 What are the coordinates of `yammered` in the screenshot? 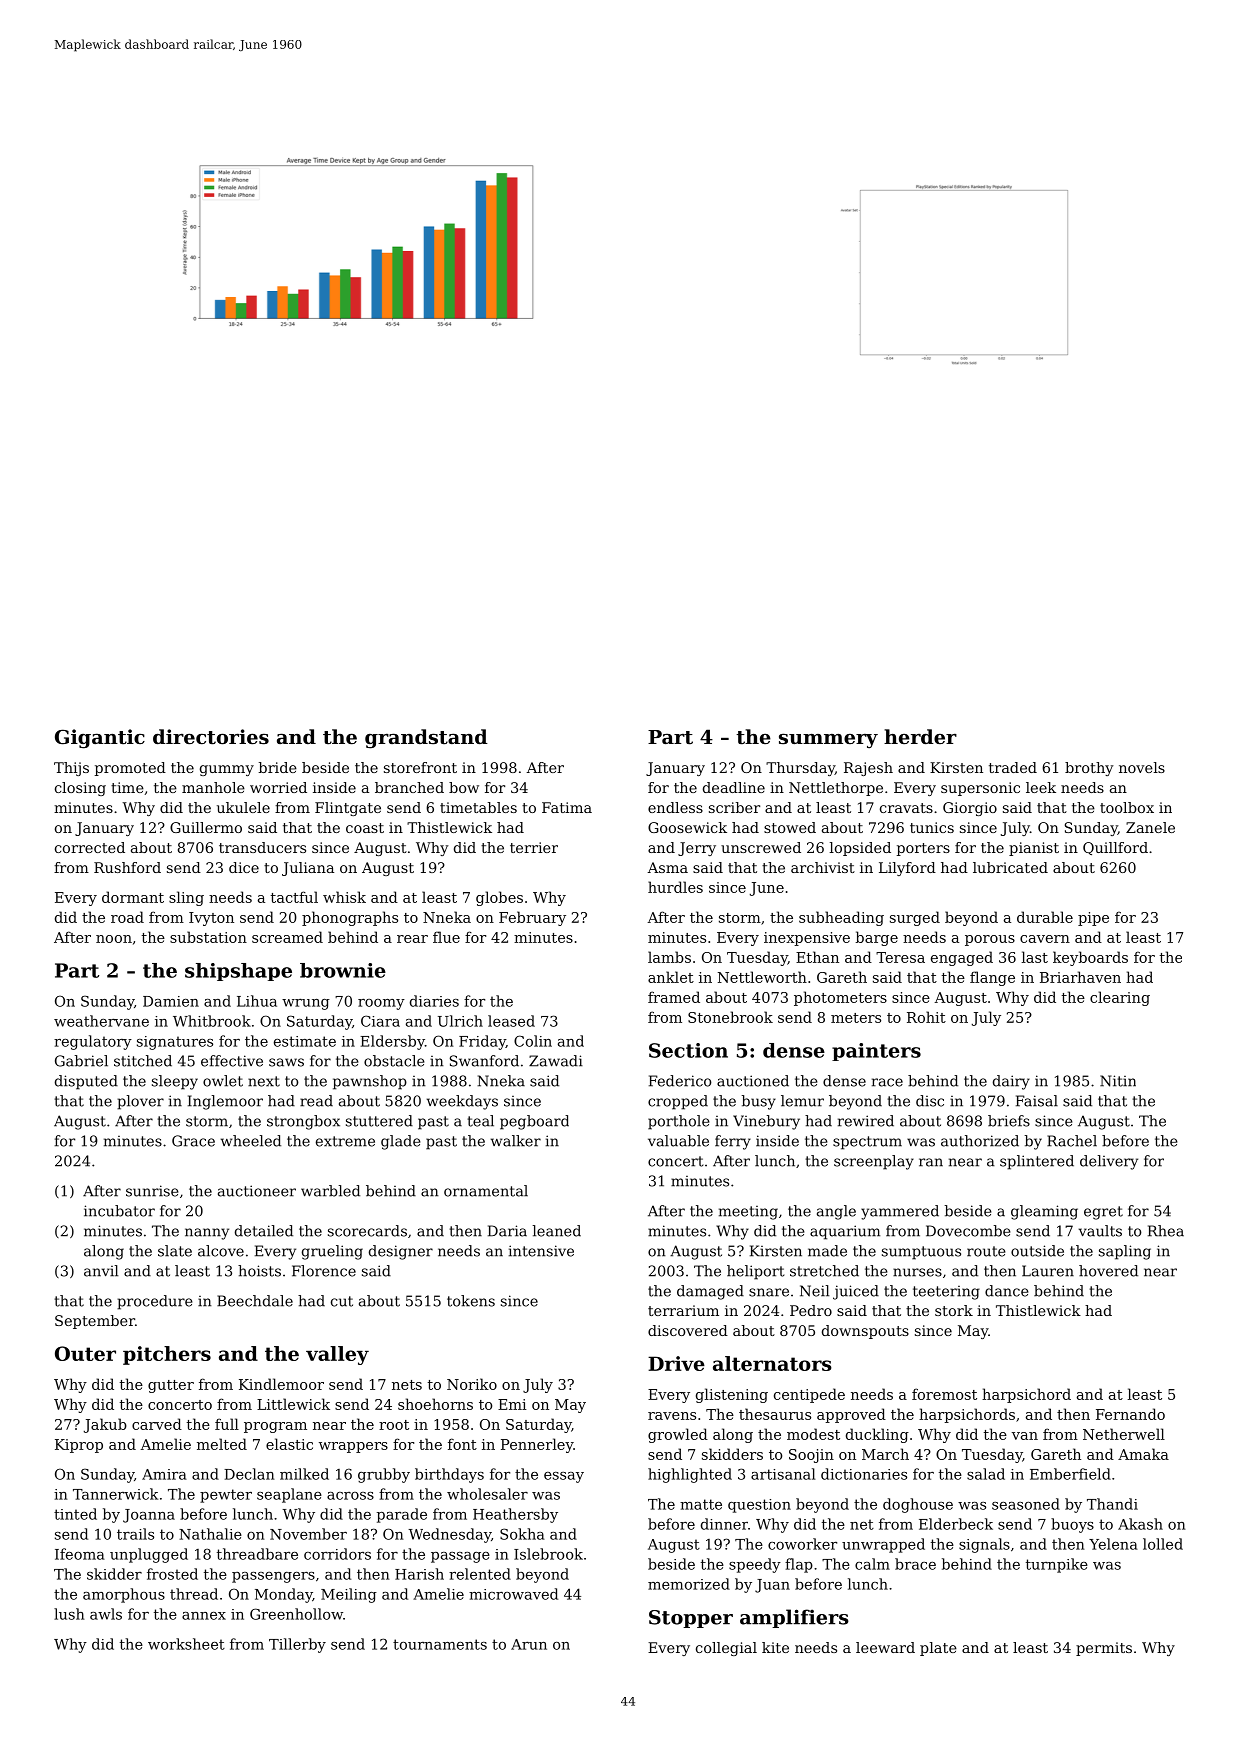 It's located at (900, 1212).
